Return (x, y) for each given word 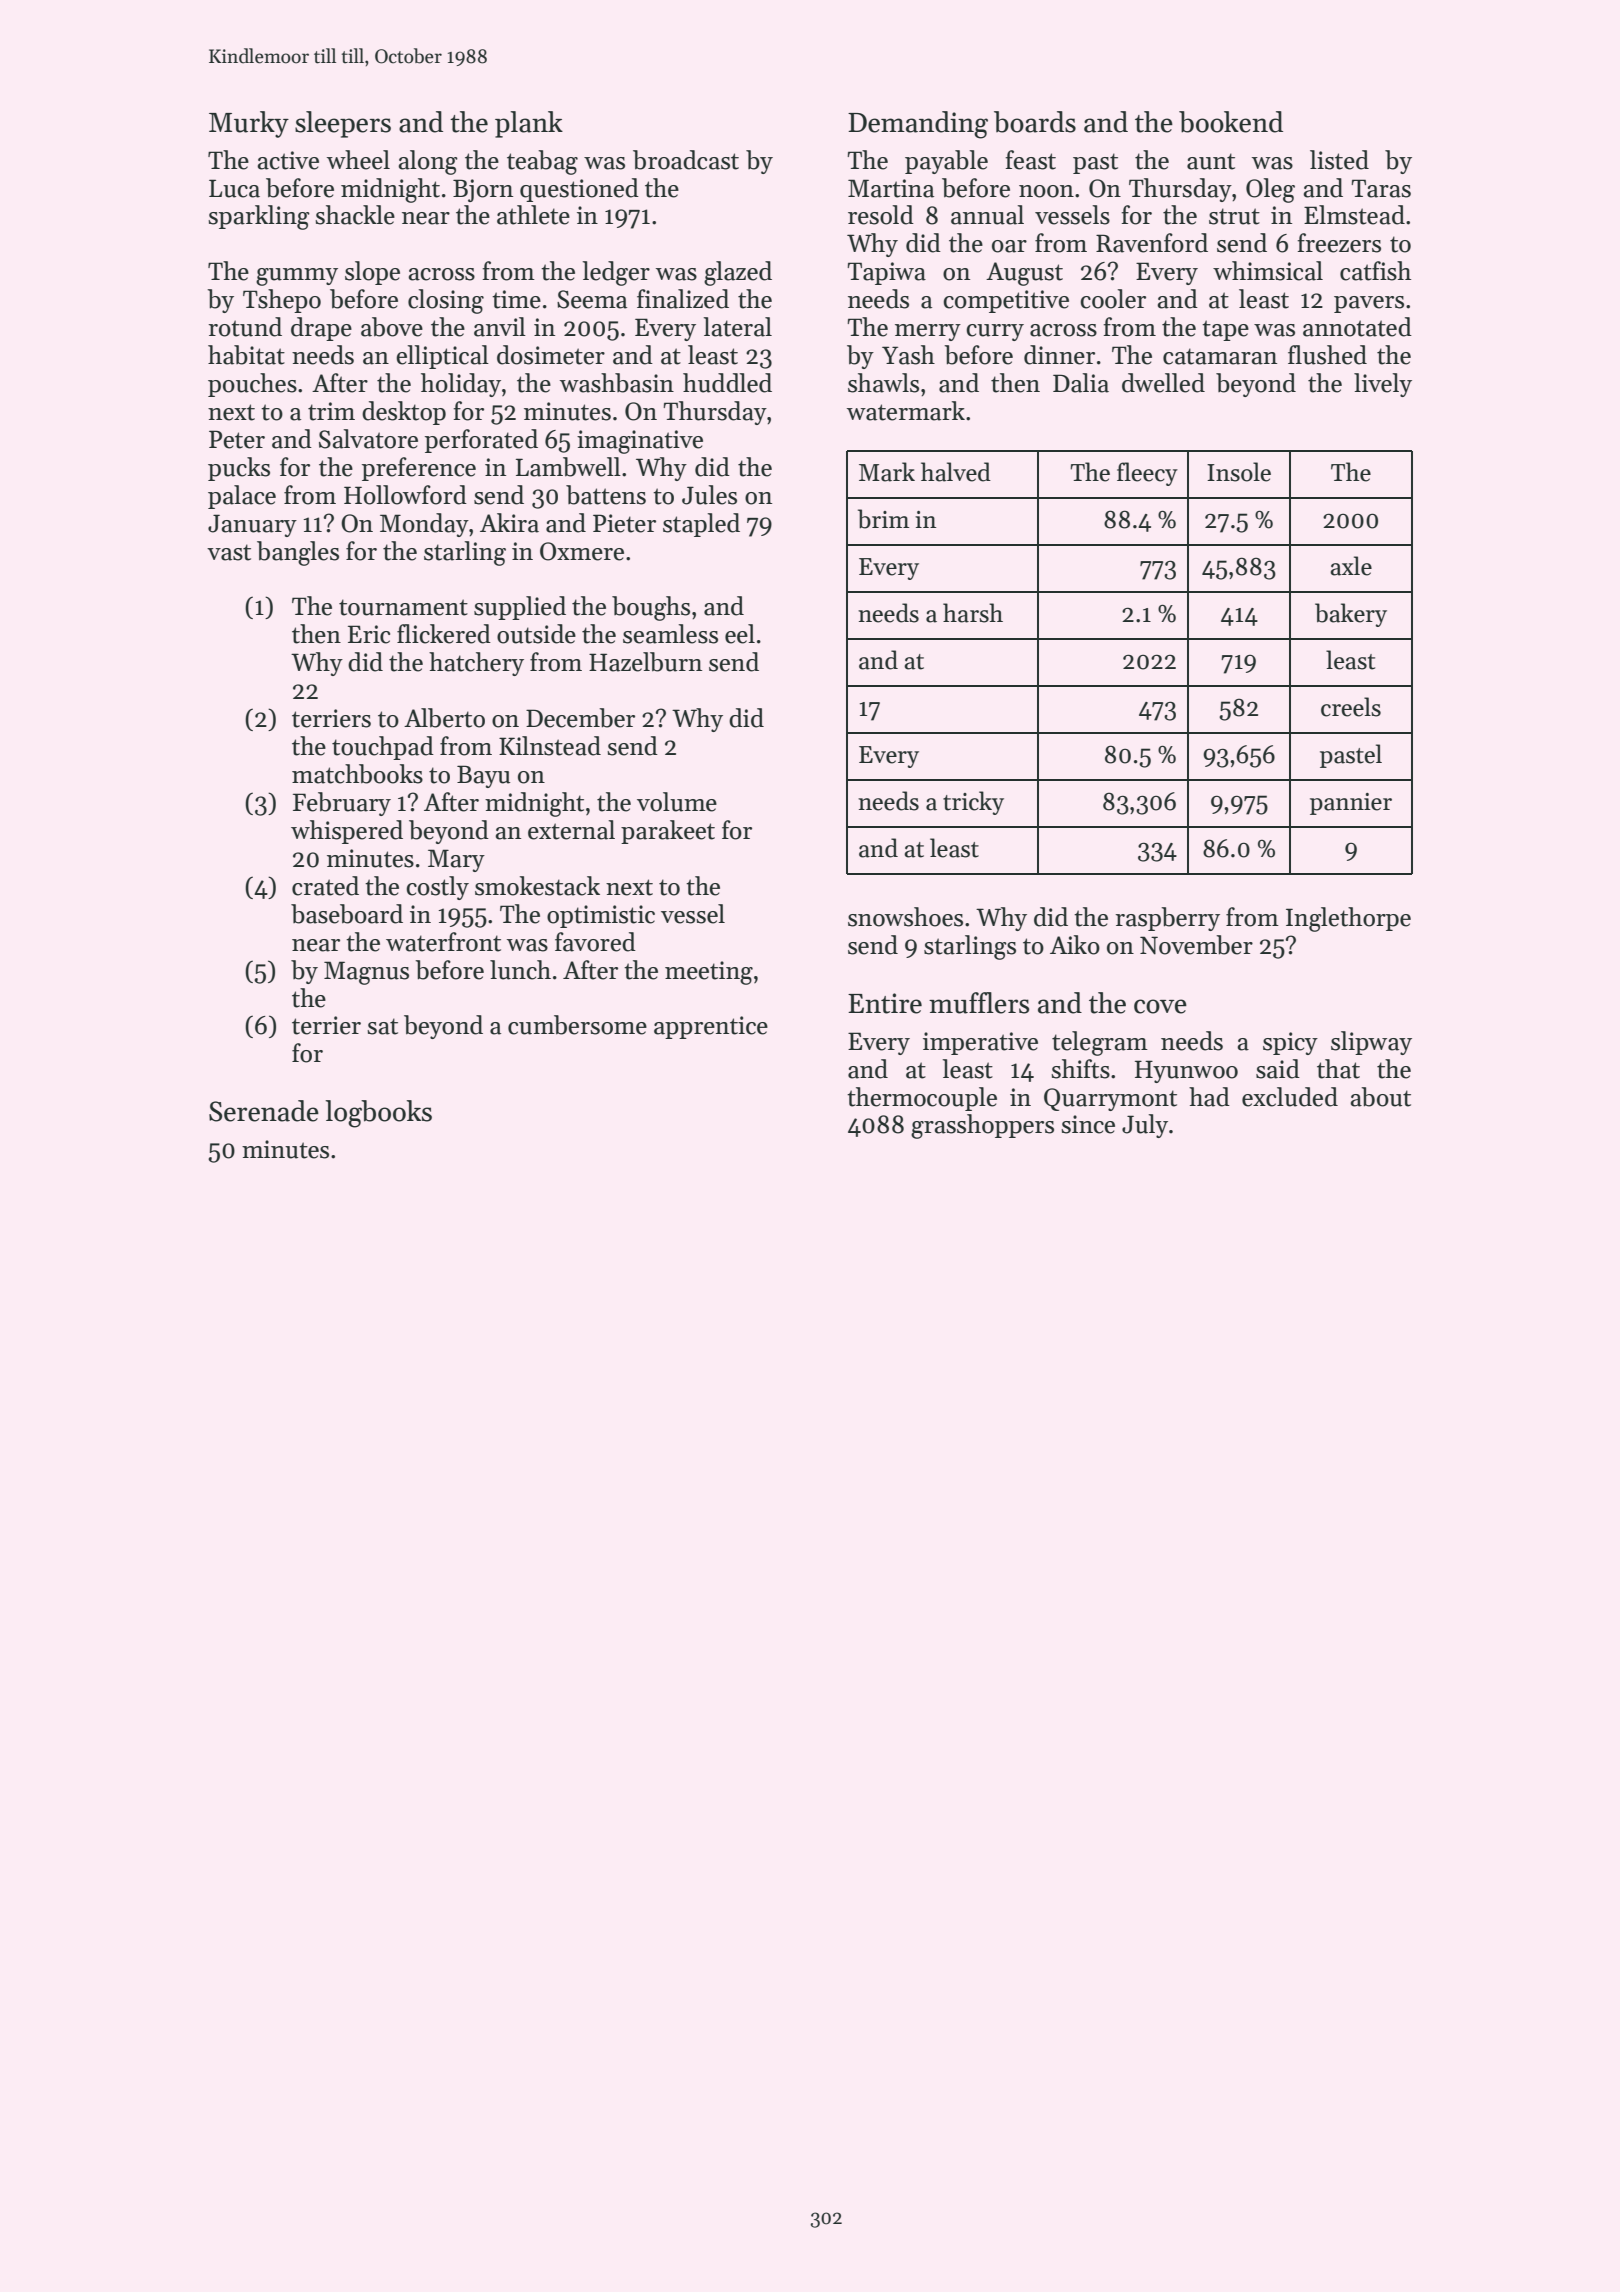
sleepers (343, 124)
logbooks (378, 1114)
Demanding (918, 125)
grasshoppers (982, 1126)
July (1145, 1126)
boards (1035, 122)
